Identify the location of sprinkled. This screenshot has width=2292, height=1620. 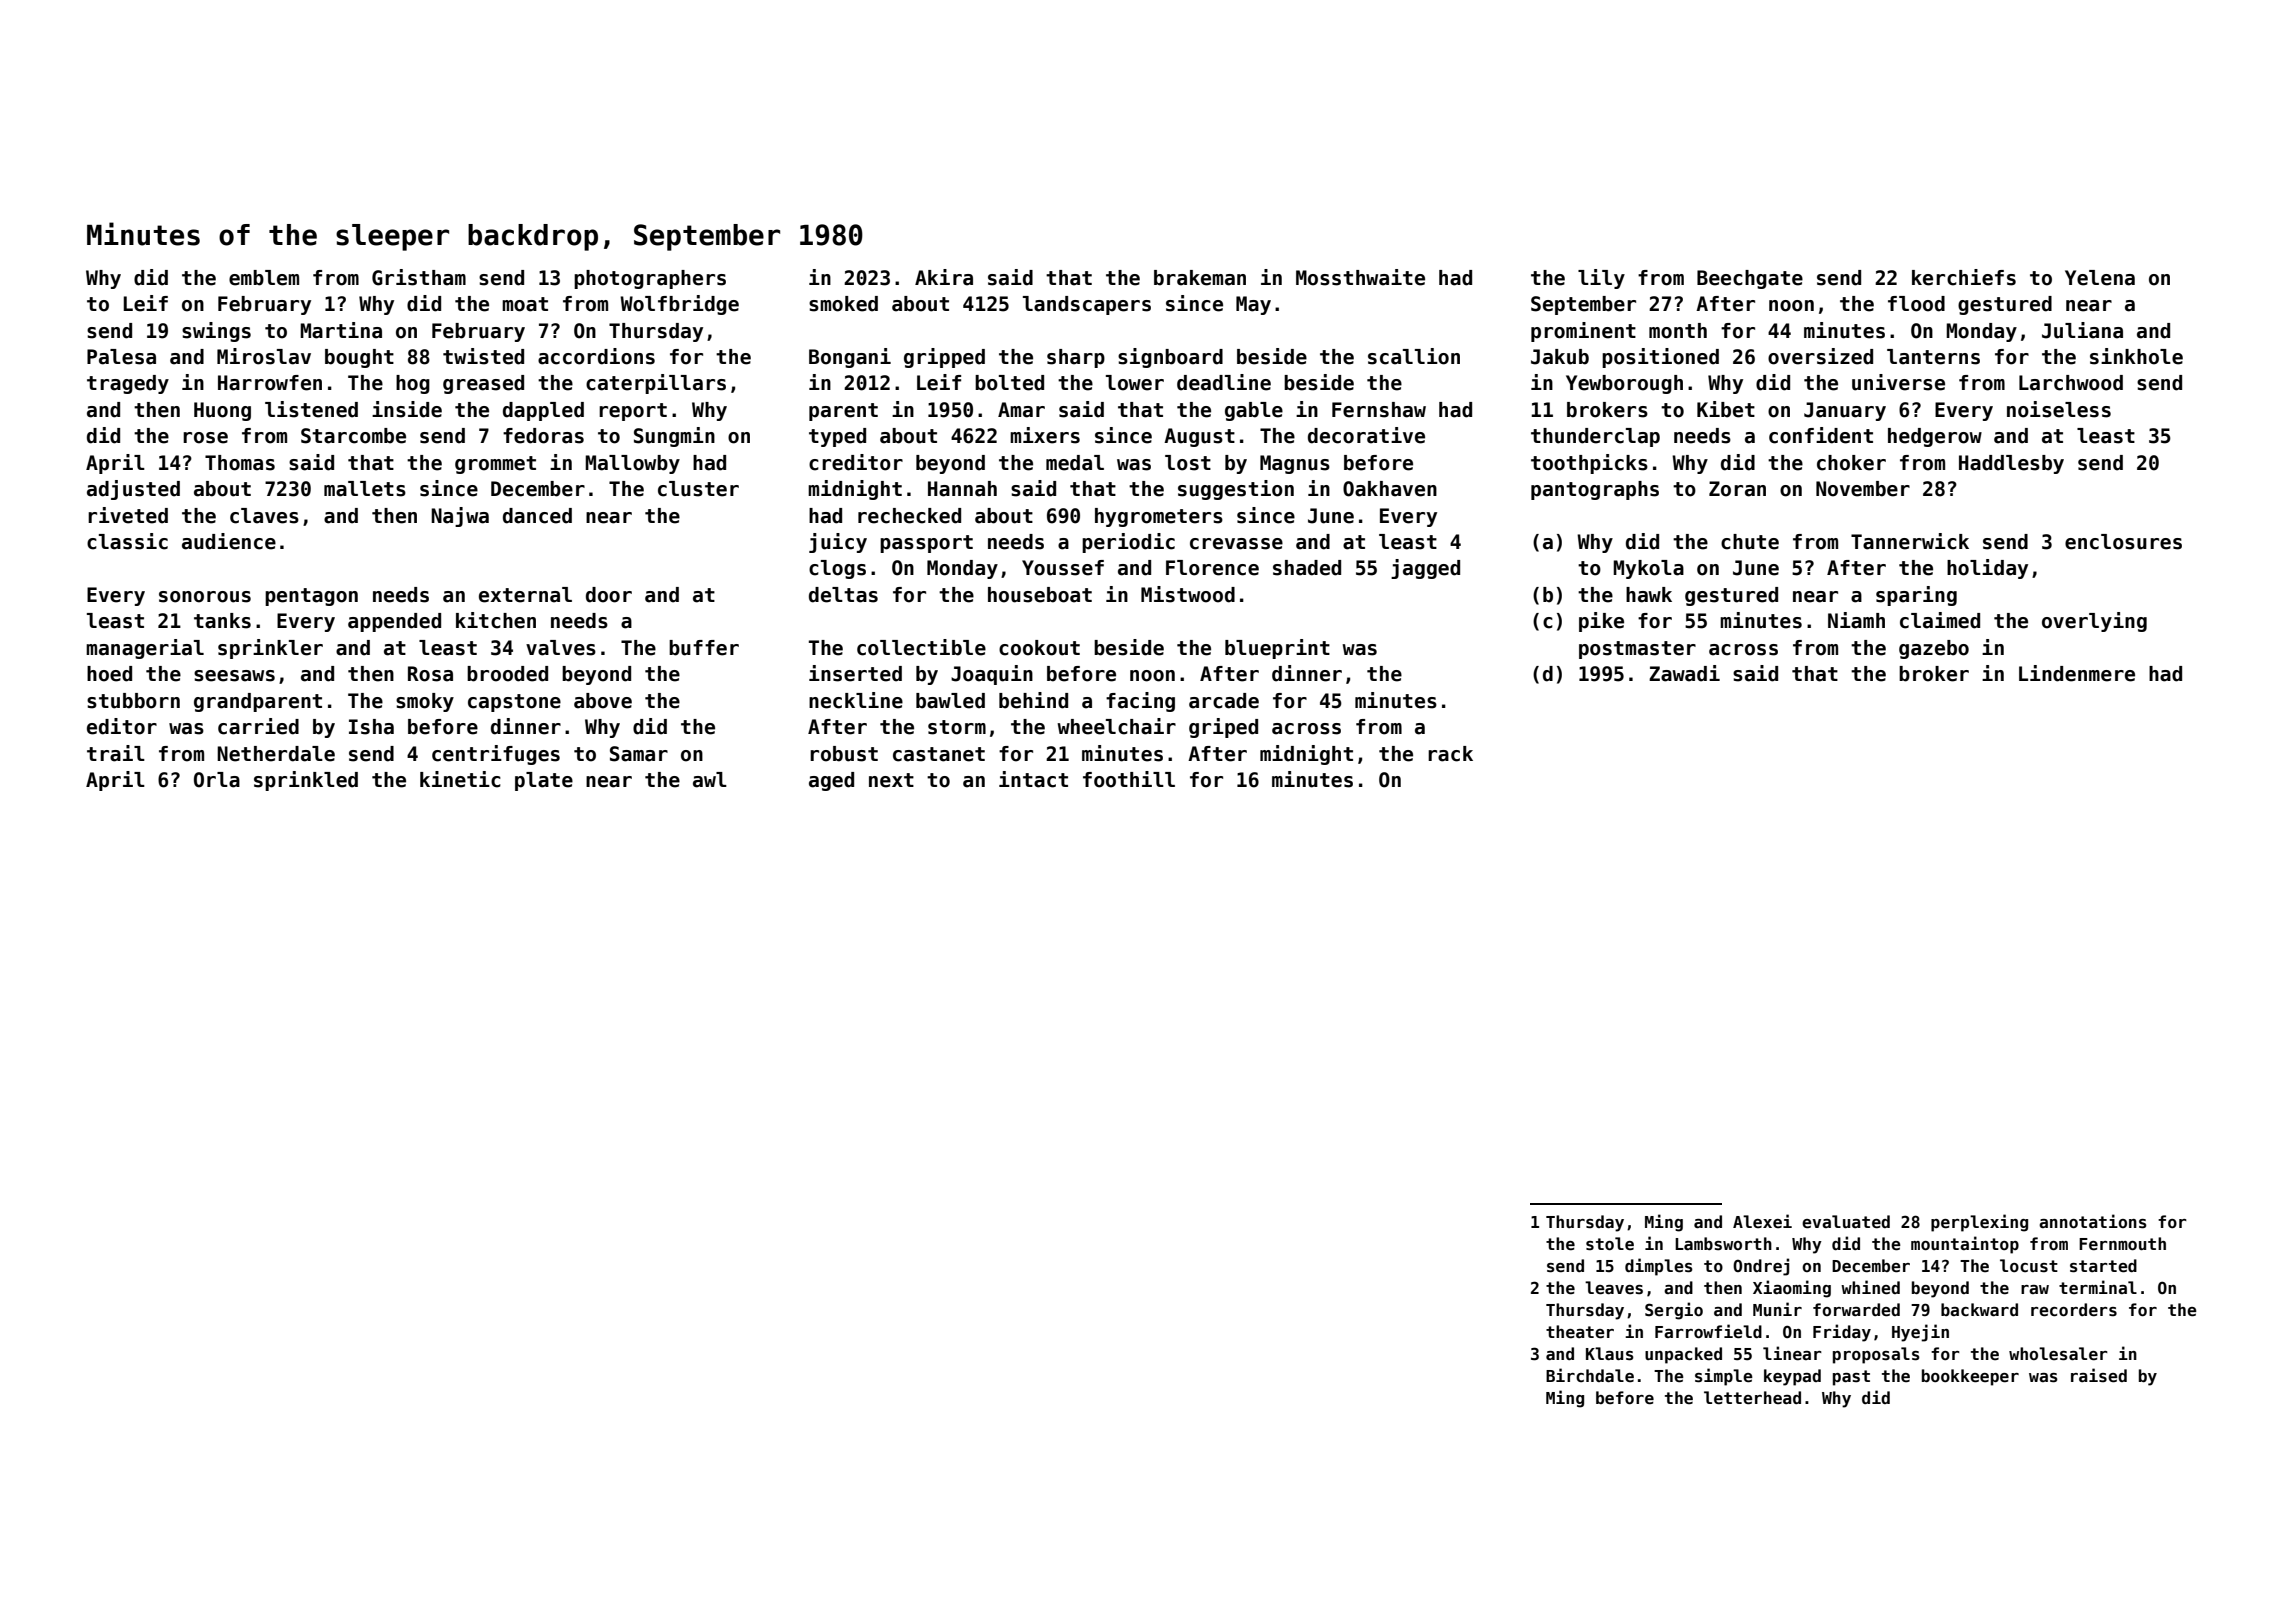
(306, 781).
